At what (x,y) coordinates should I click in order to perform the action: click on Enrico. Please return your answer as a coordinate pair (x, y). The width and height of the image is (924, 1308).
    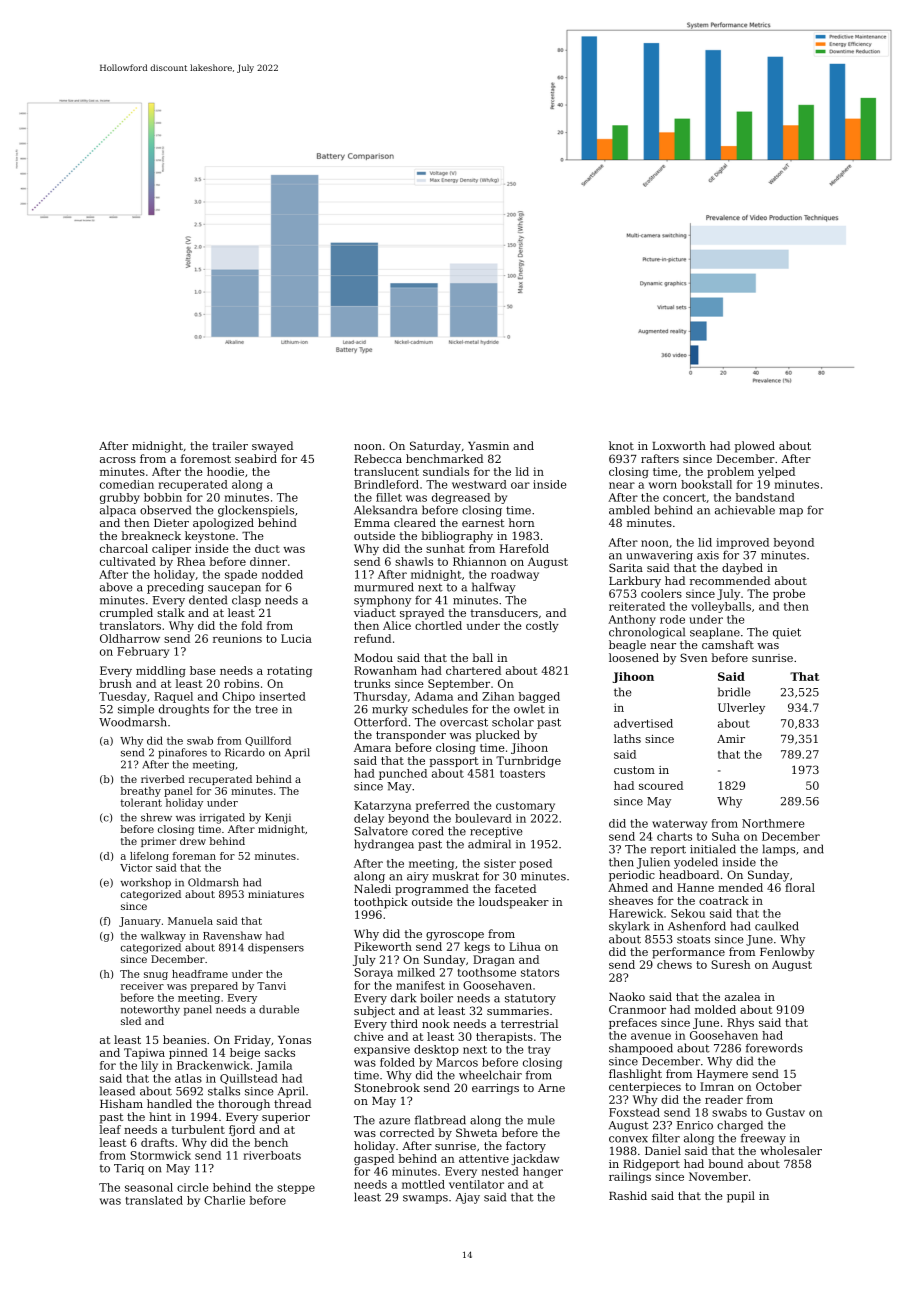
    Looking at the image, I should click on (695, 1125).
